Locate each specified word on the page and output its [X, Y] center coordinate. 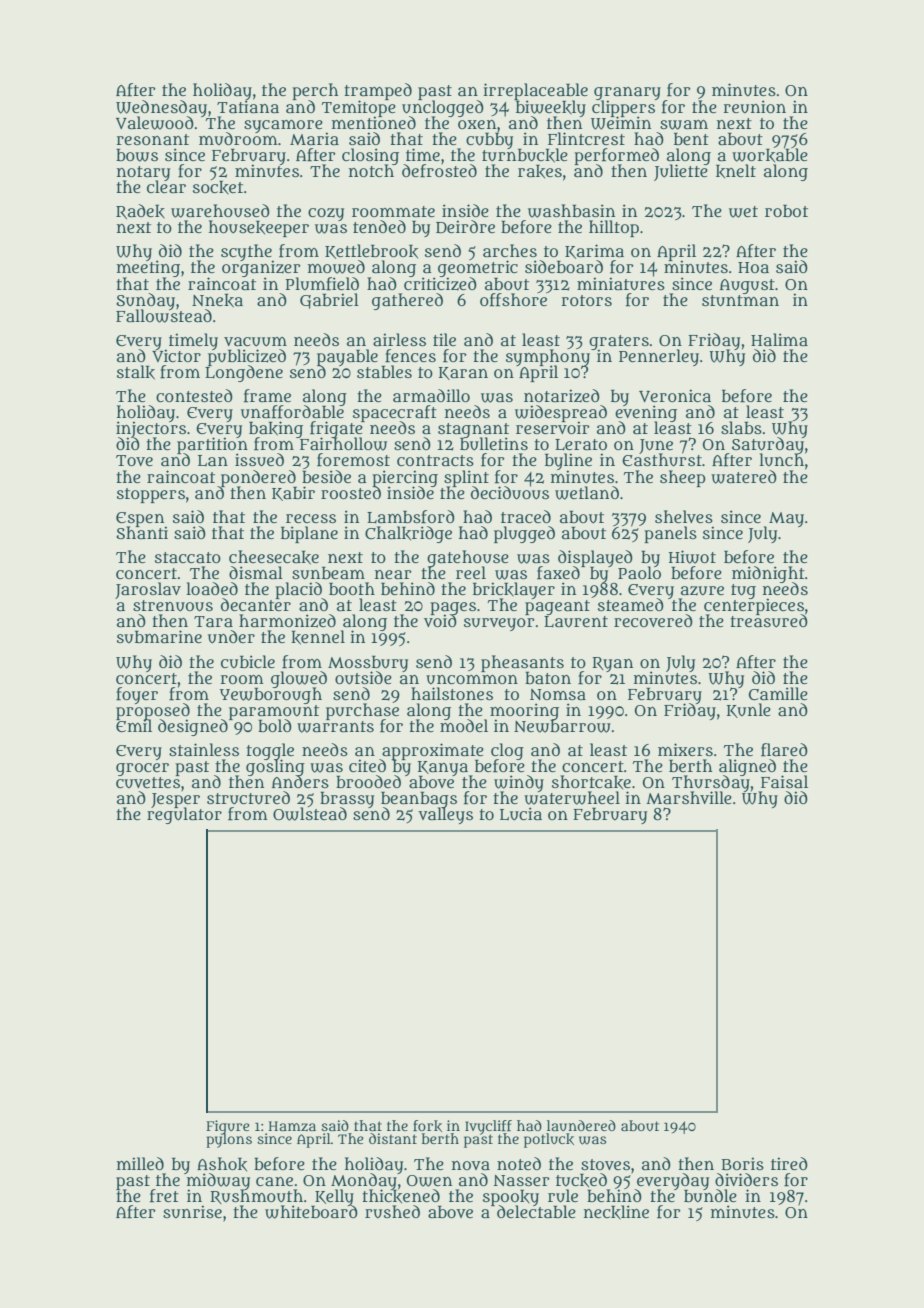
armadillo [431, 396]
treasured [769, 621]
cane [274, 1182]
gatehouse [468, 558]
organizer [261, 269]
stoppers [151, 495]
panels [670, 534]
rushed [392, 1211]
